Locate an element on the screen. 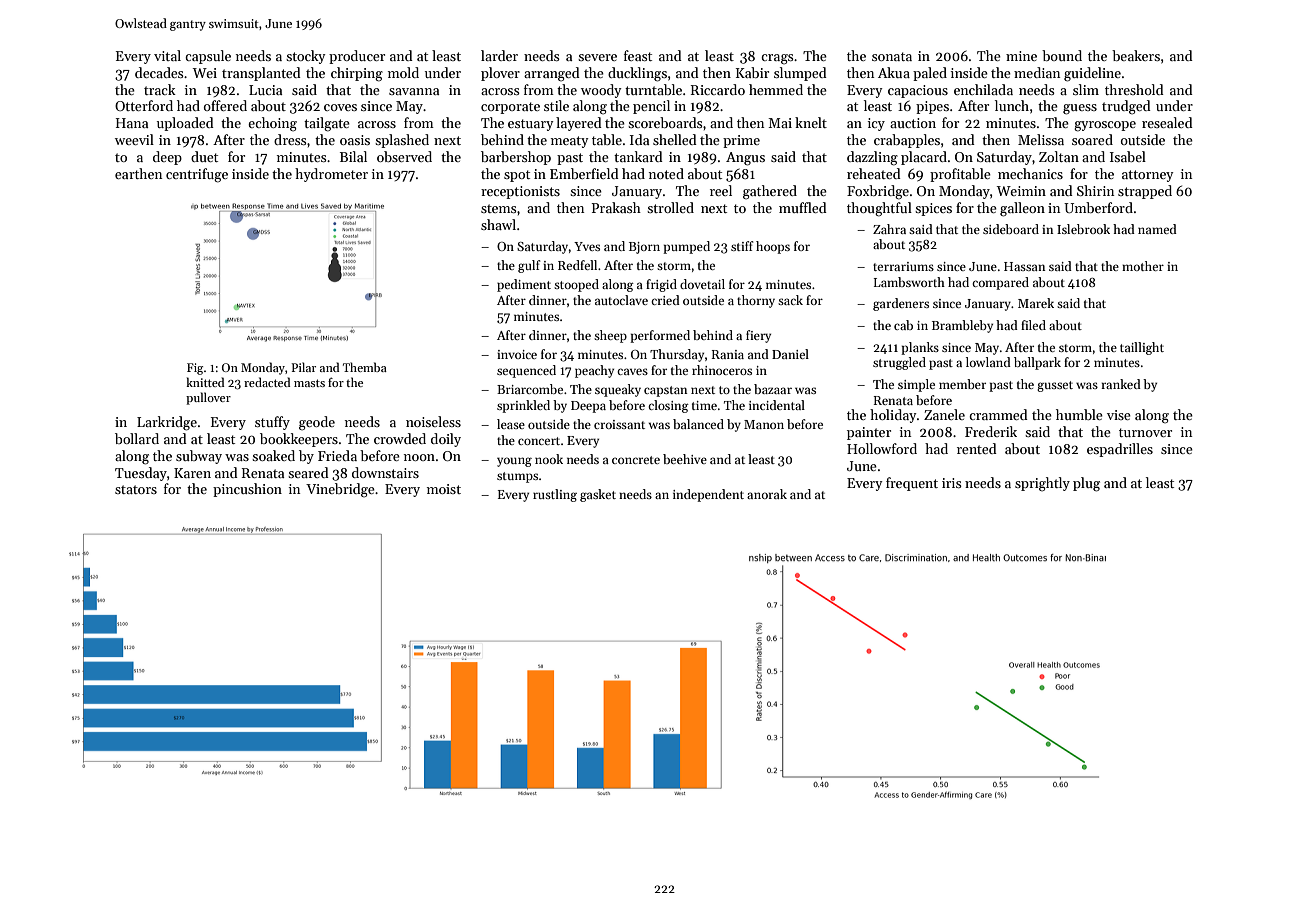  centrifuge is located at coordinates (197, 175).
